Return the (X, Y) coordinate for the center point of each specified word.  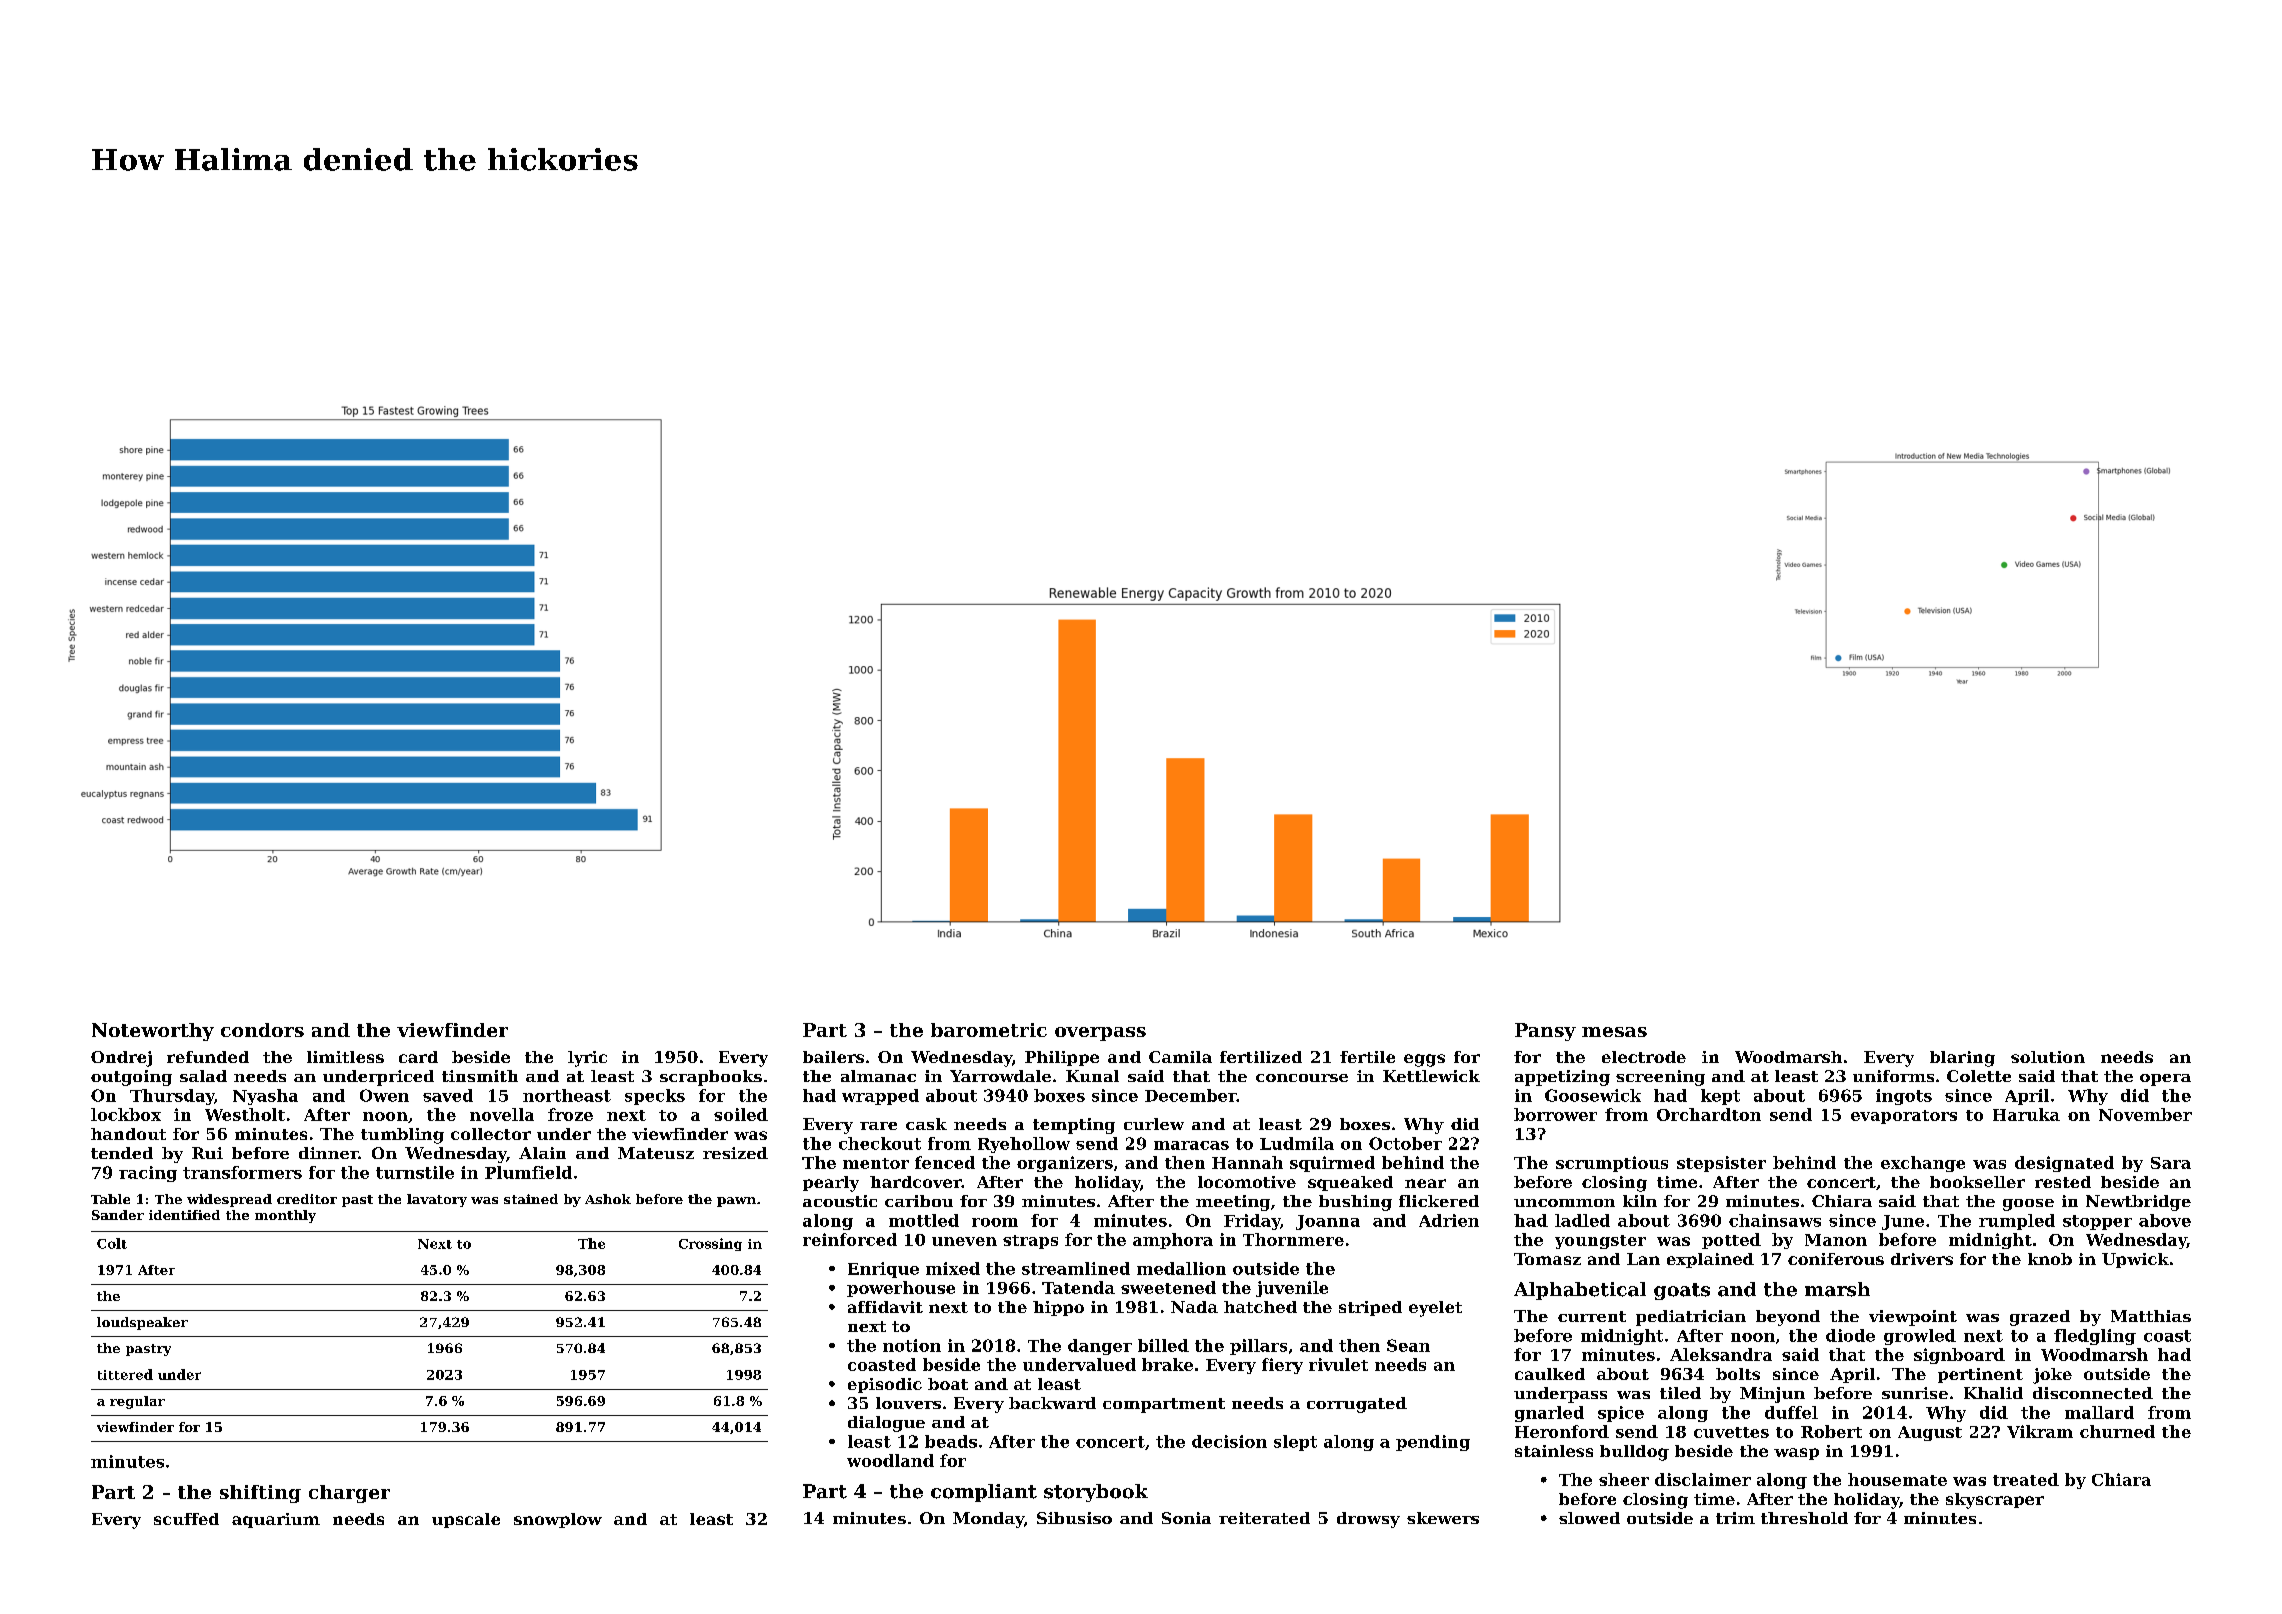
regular (137, 1402)
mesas (1614, 1032)
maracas (1191, 1145)
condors (262, 1030)
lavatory (437, 1200)
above (2165, 1220)
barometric (989, 1030)
